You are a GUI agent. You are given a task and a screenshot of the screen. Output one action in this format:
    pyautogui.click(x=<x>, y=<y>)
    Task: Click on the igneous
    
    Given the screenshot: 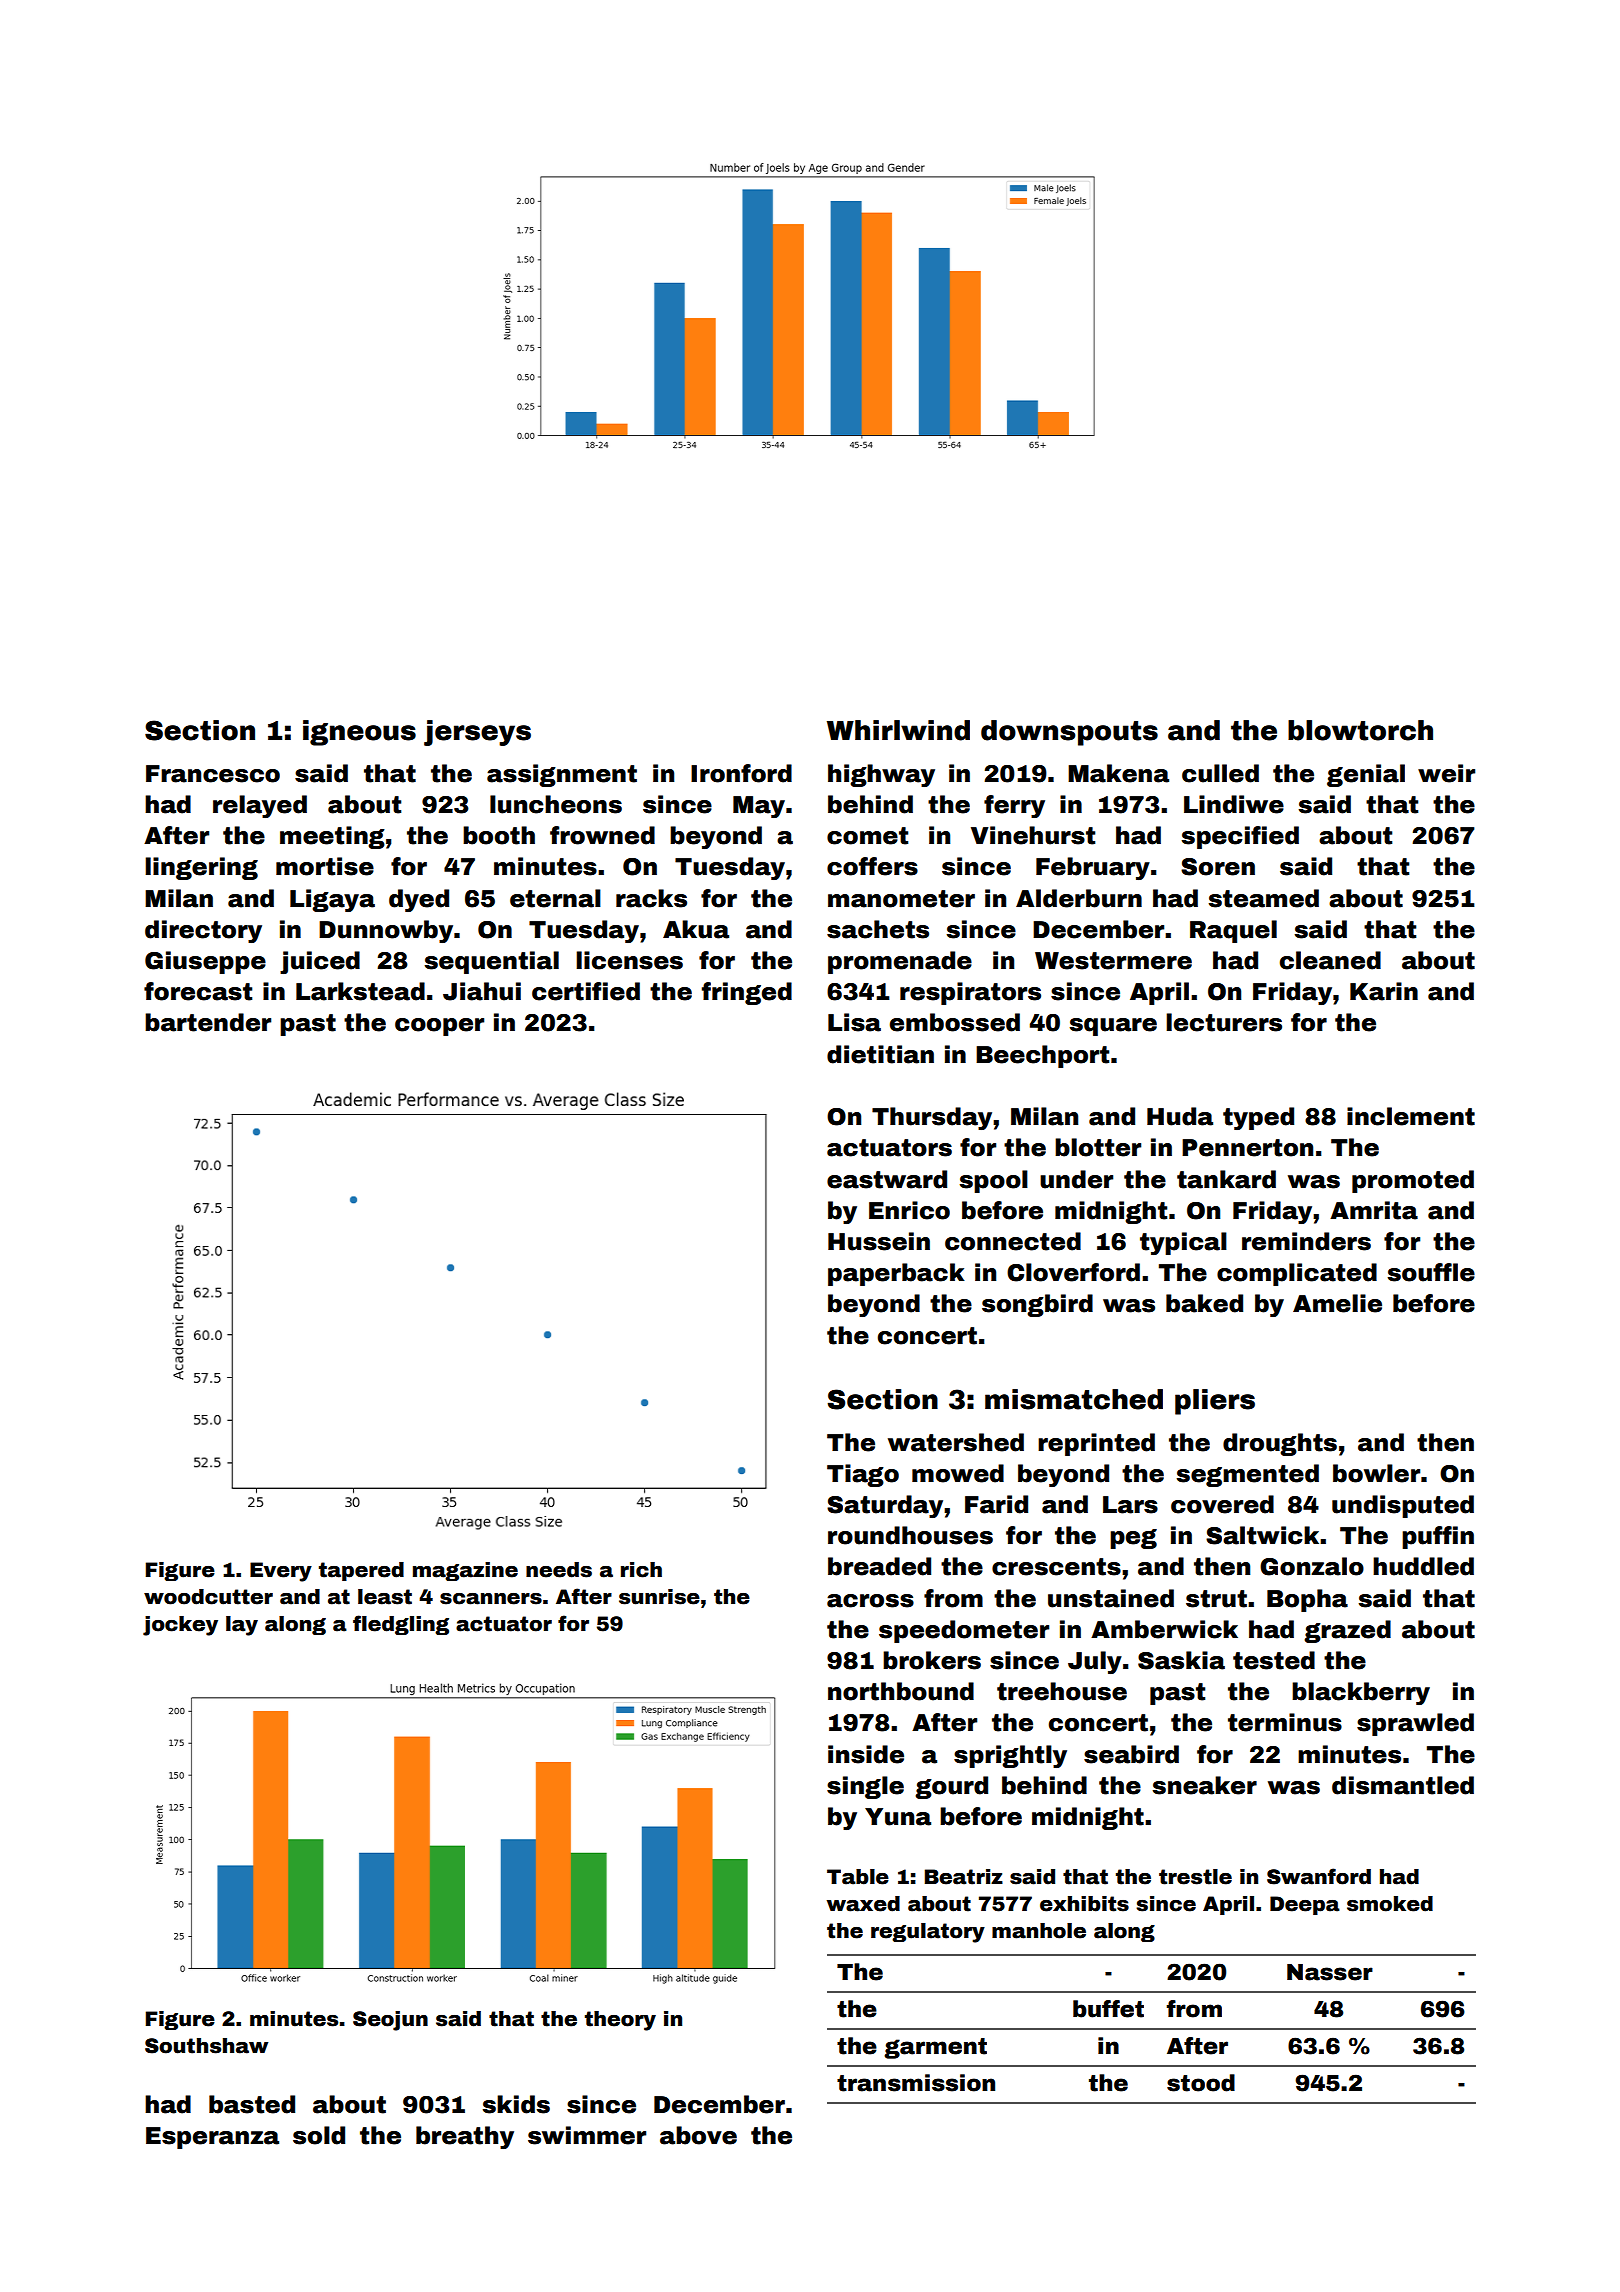 What is the action you would take?
    pyautogui.click(x=359, y=733)
